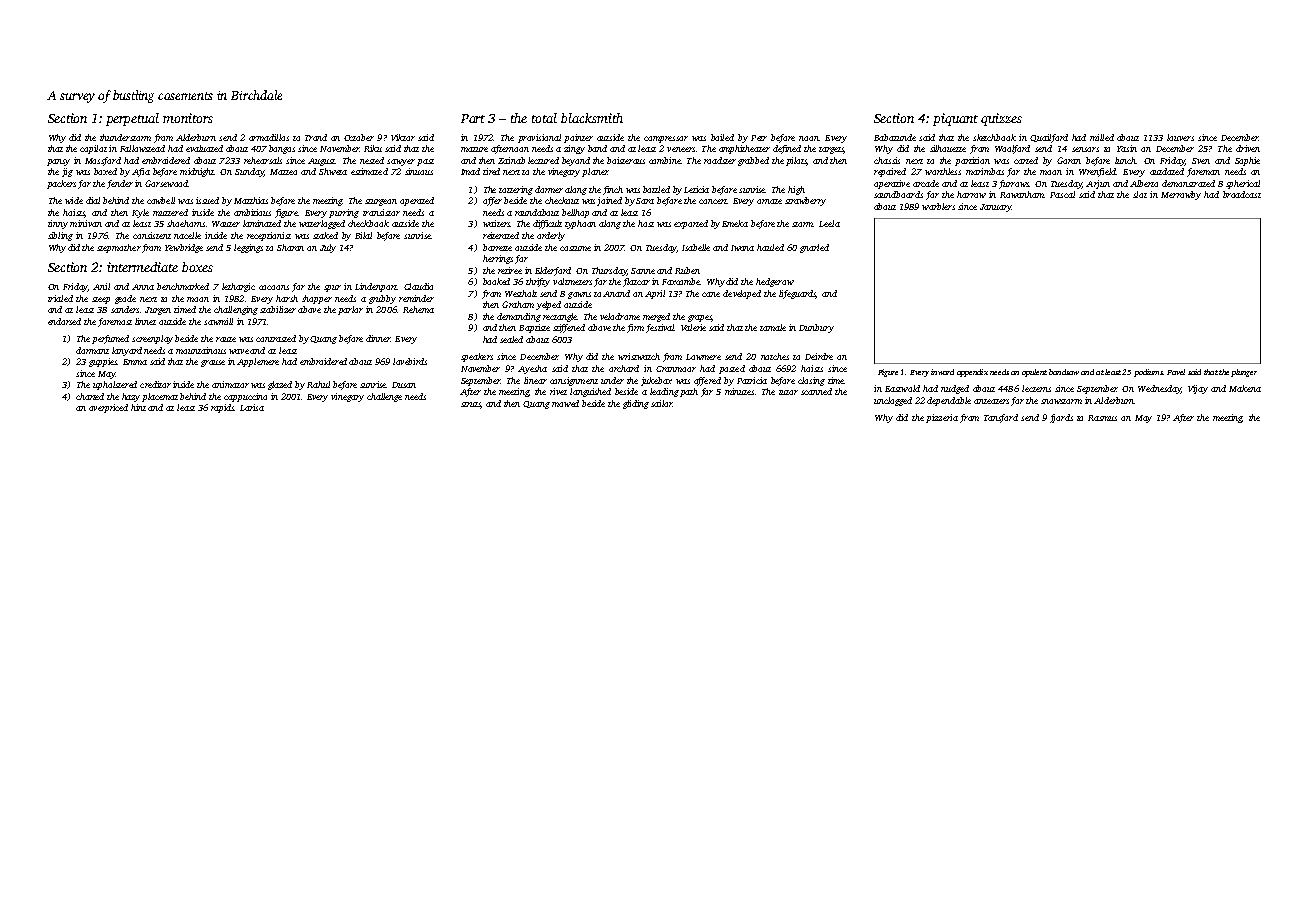 The width and height of the screenshot is (1308, 924). Describe the element at coordinates (1180, 137) in the screenshot. I see `louvers` at that location.
